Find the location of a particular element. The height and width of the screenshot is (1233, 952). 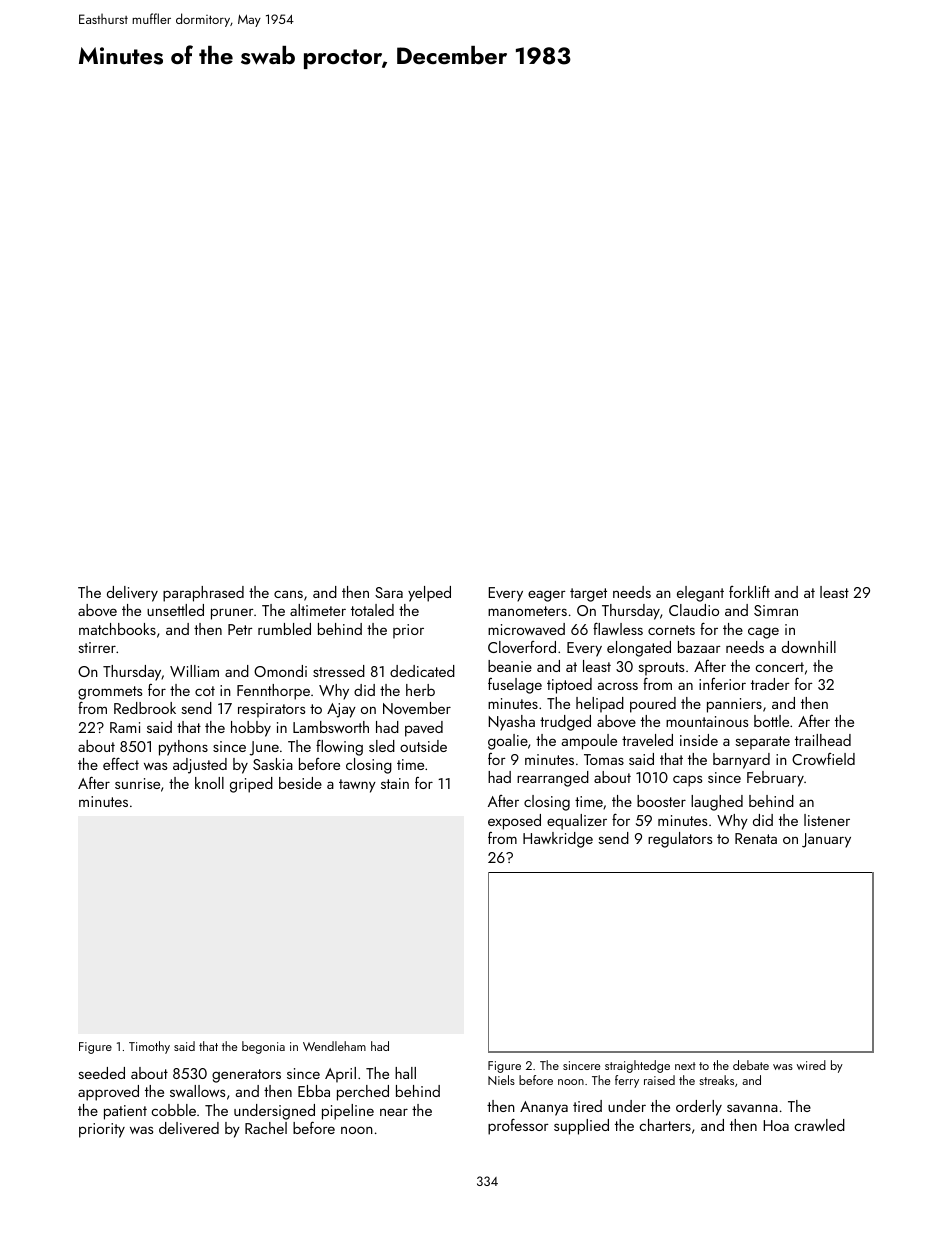

sunrise is located at coordinates (137, 783).
